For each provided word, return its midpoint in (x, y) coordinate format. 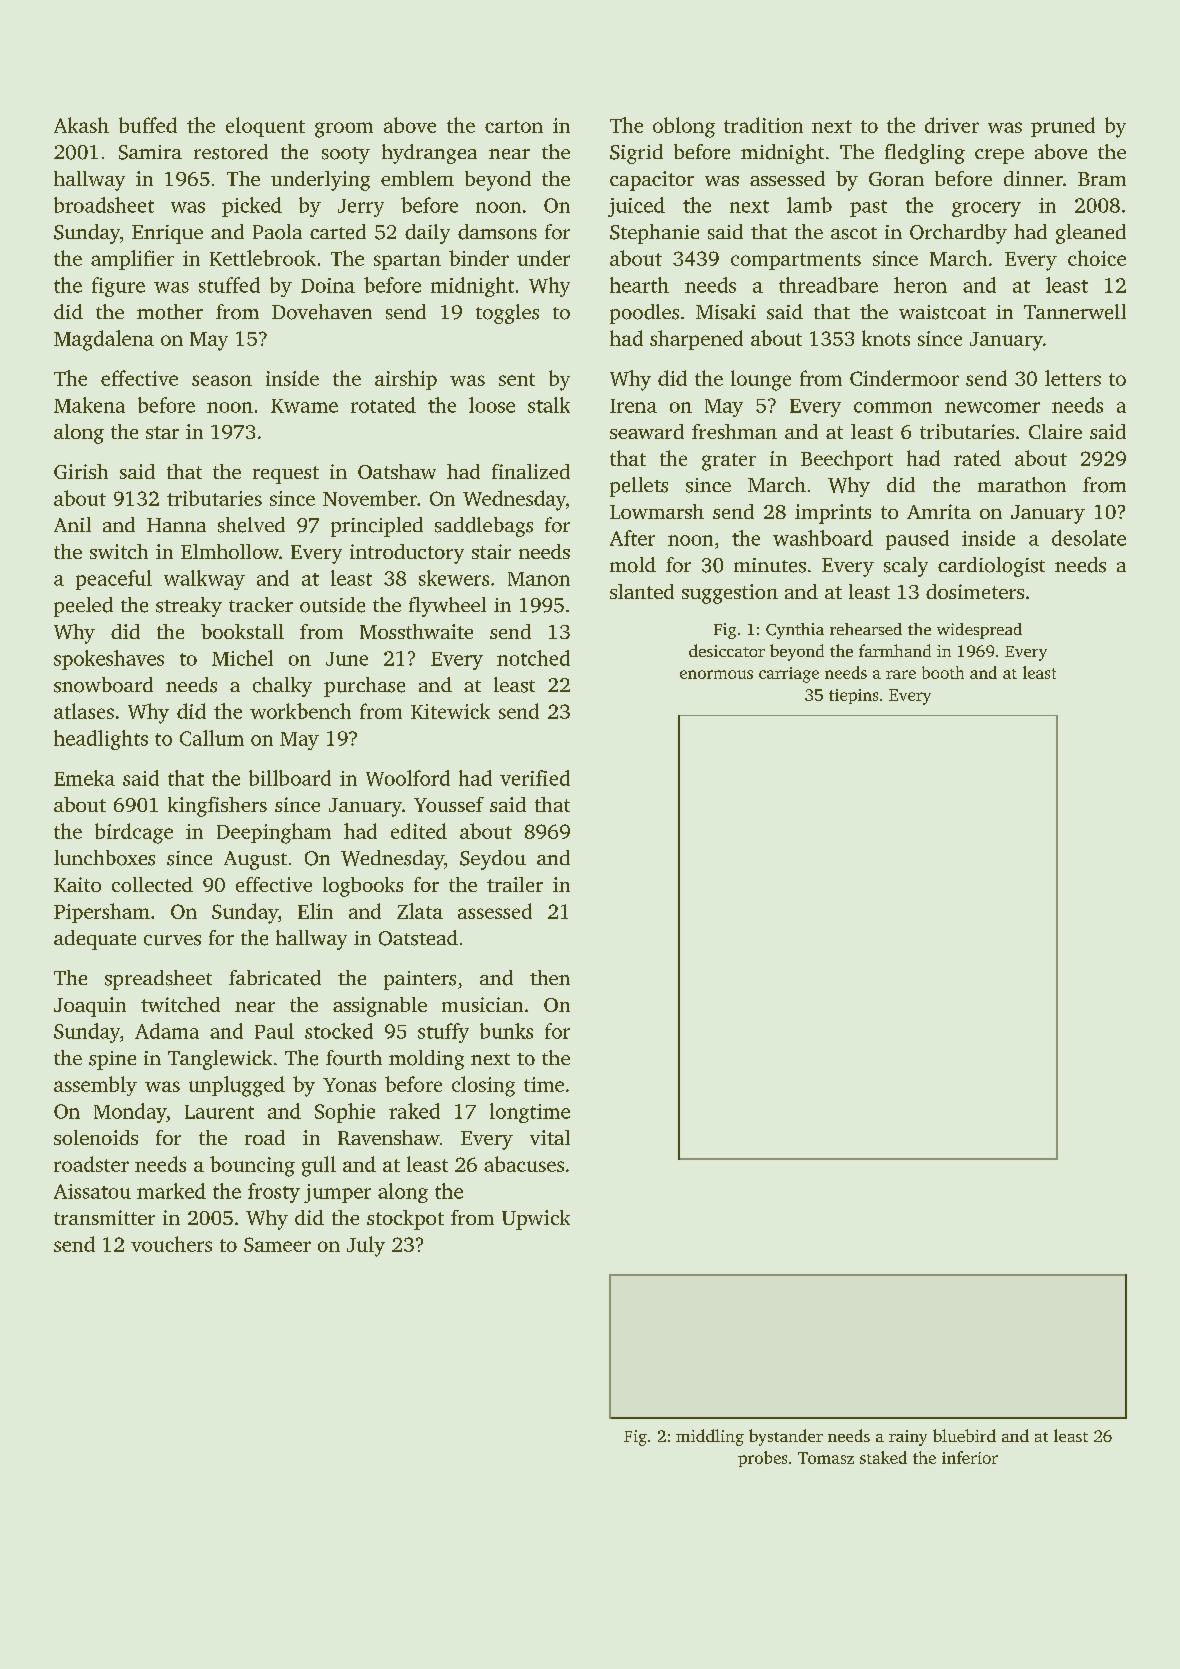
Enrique (167, 234)
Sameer (277, 1244)
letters (1073, 378)
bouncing (252, 1166)
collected (152, 884)
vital (550, 1137)
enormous (716, 674)
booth (943, 672)
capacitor (652, 181)
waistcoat (942, 312)
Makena (89, 405)
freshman (734, 431)
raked (414, 1111)
